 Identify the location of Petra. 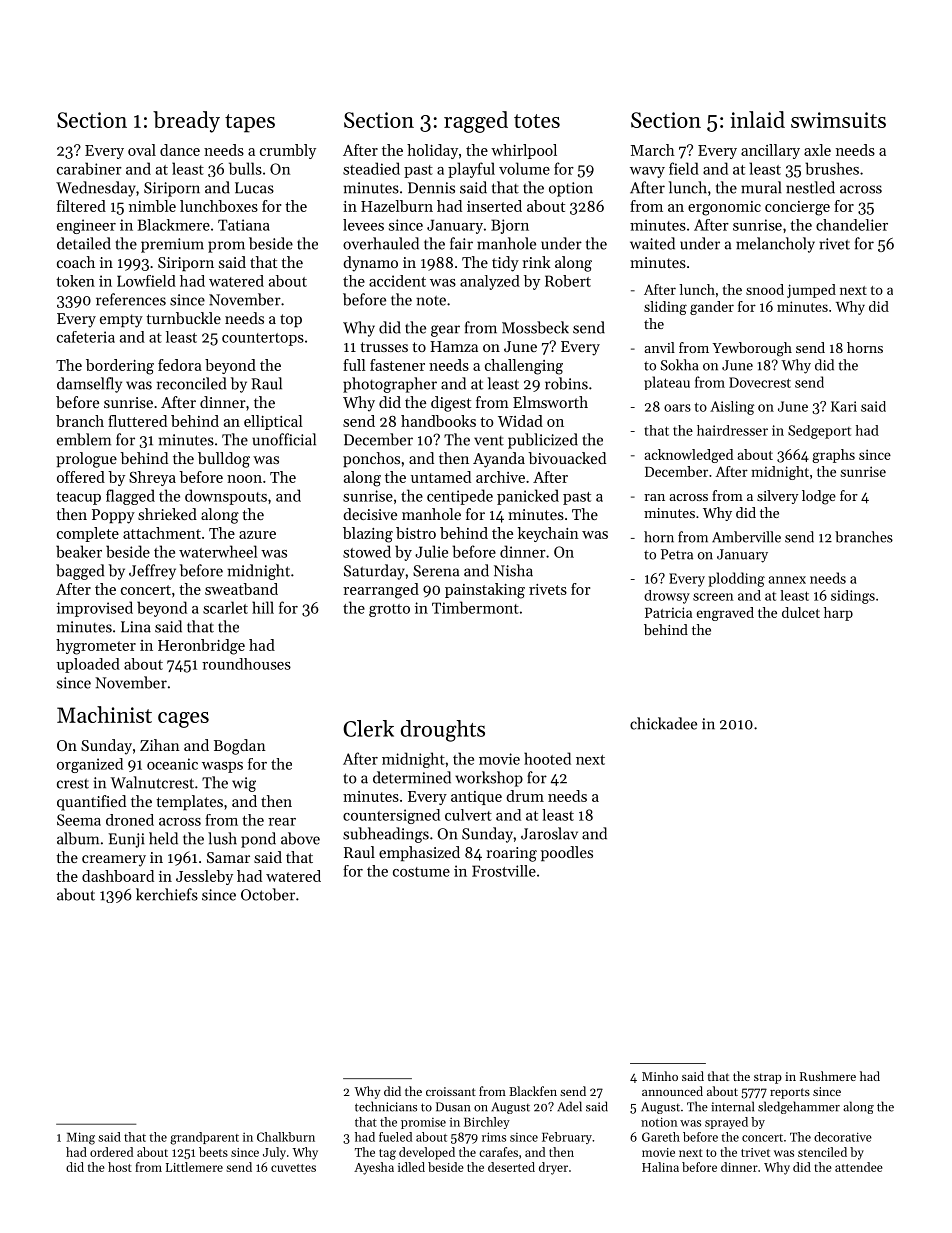
(677, 554).
